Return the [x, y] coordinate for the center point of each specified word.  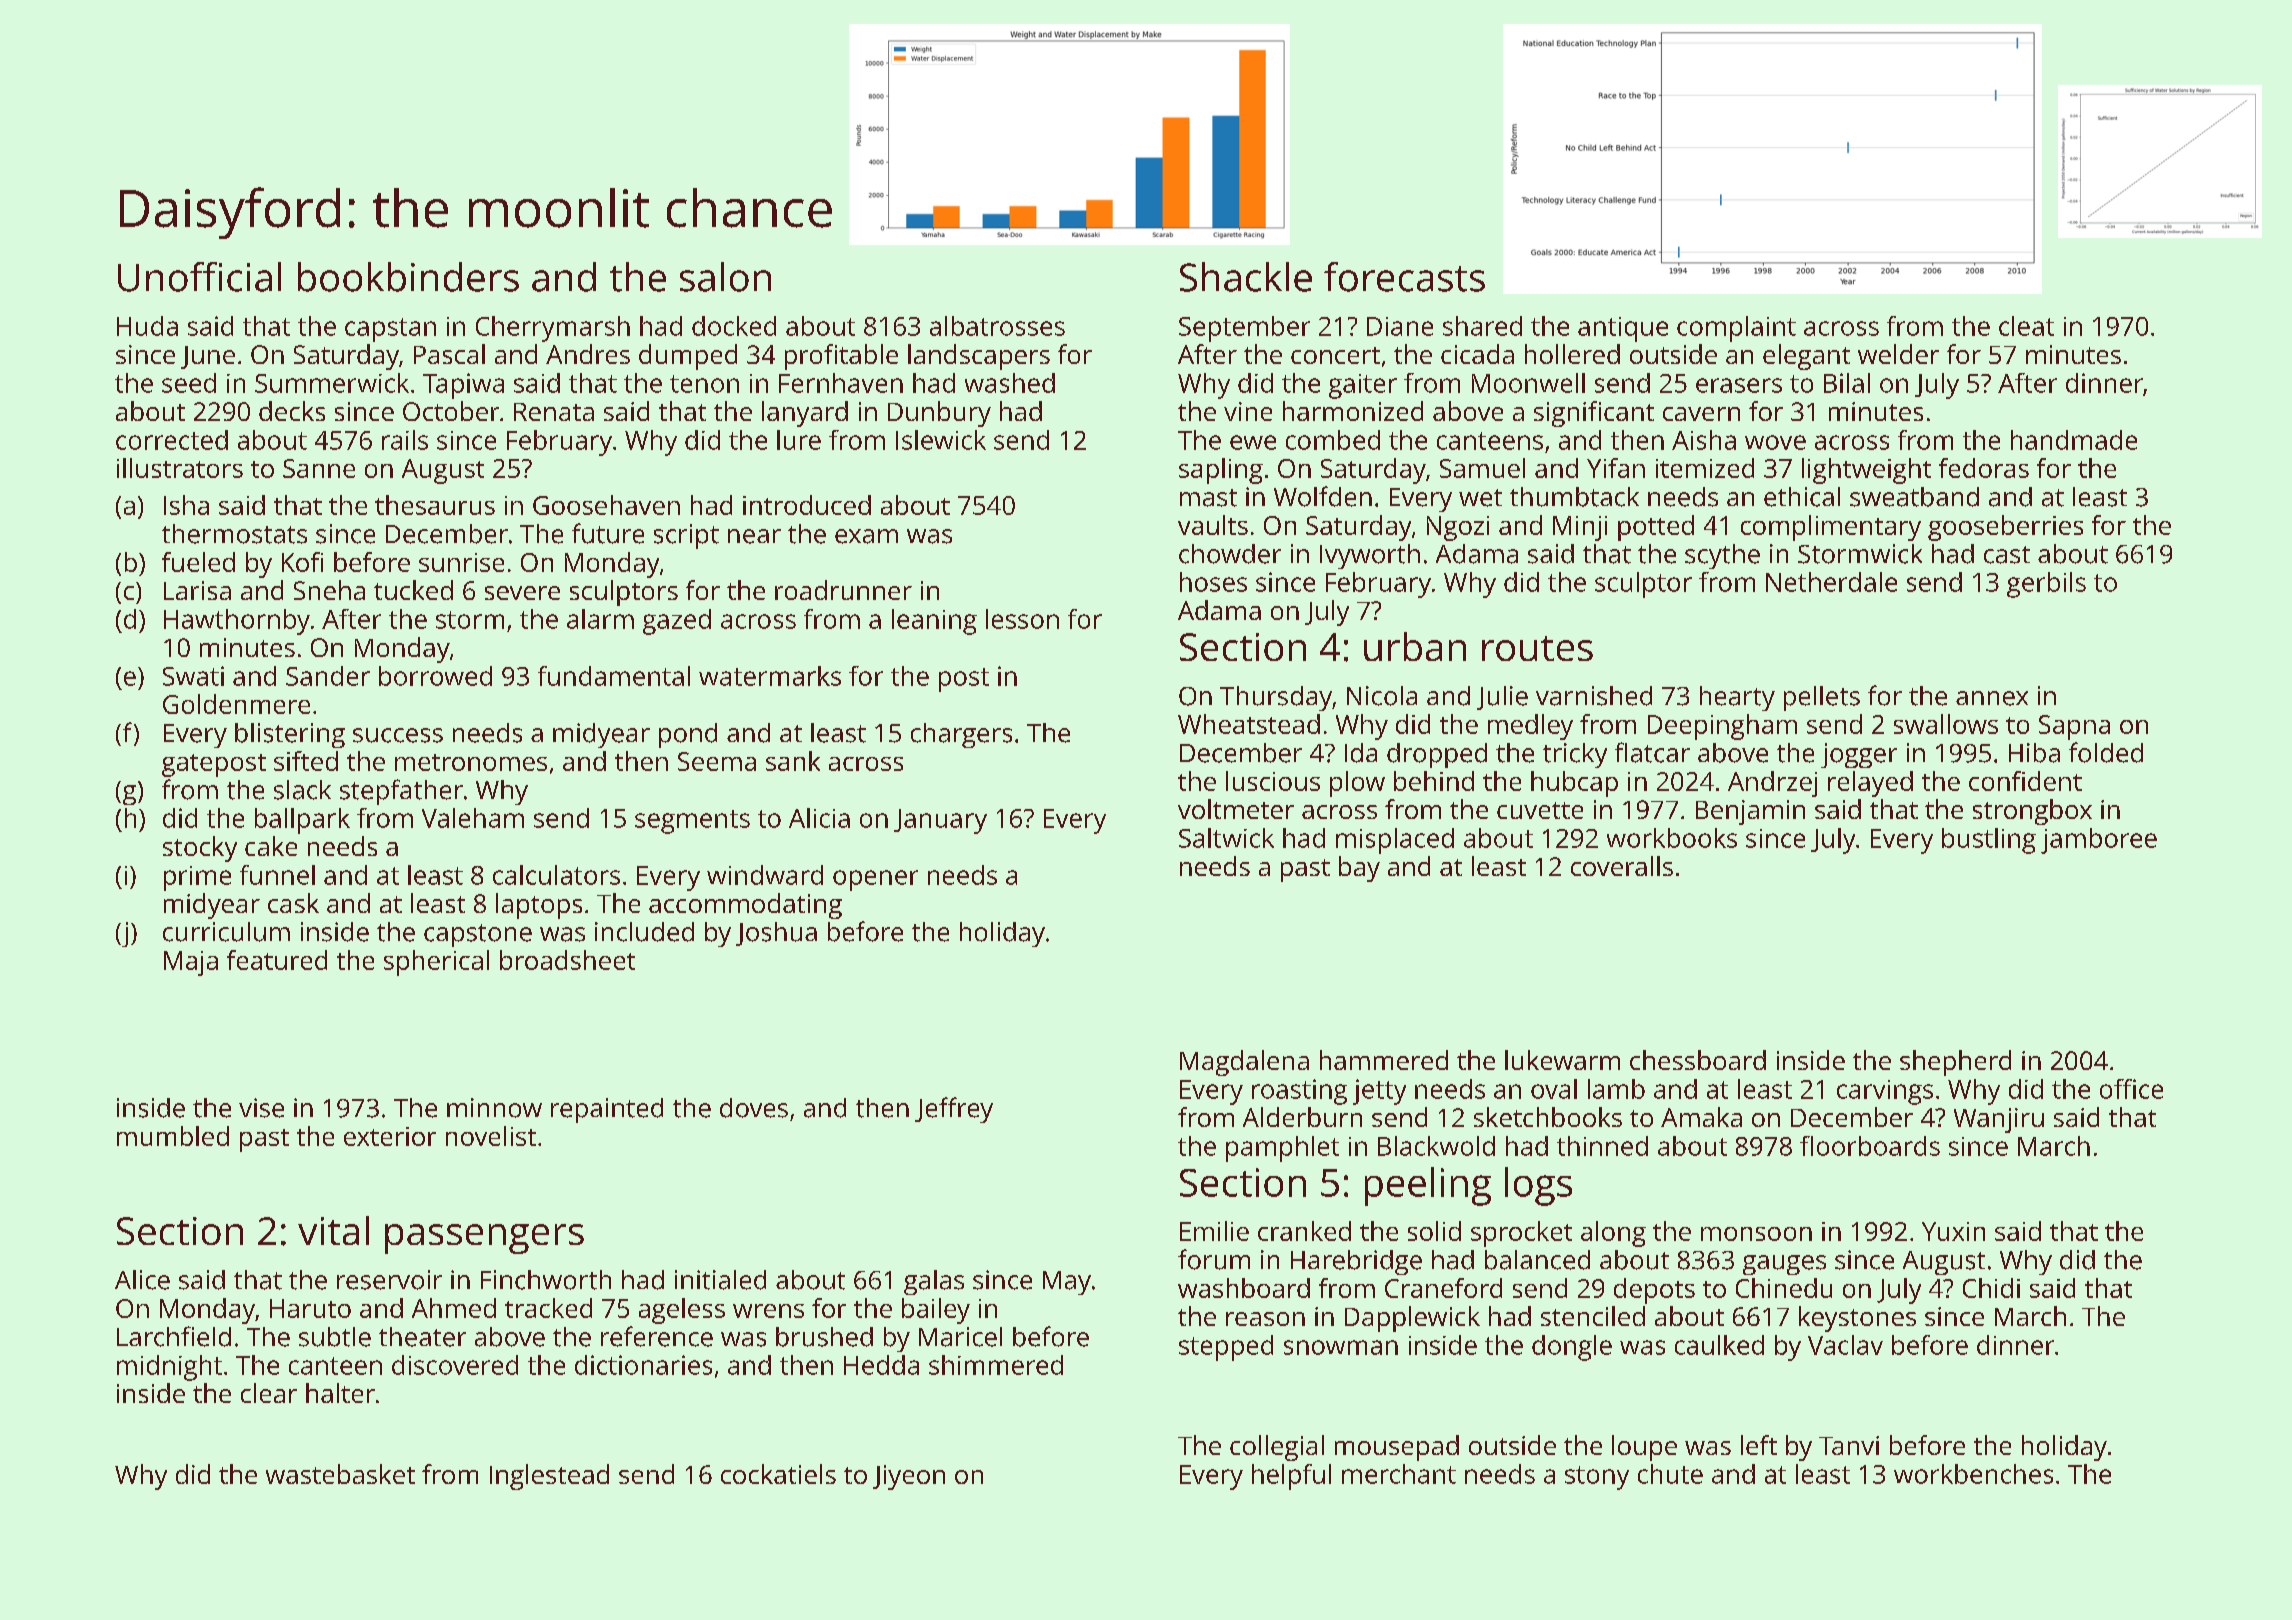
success [398, 735]
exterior [390, 1136]
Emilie [1214, 1231]
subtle [335, 1337]
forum [1214, 1259]
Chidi [1991, 1288]
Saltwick [1226, 838]
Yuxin [1953, 1231]
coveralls [1622, 866]
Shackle [1246, 277]
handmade [2074, 440]
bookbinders [408, 277]
